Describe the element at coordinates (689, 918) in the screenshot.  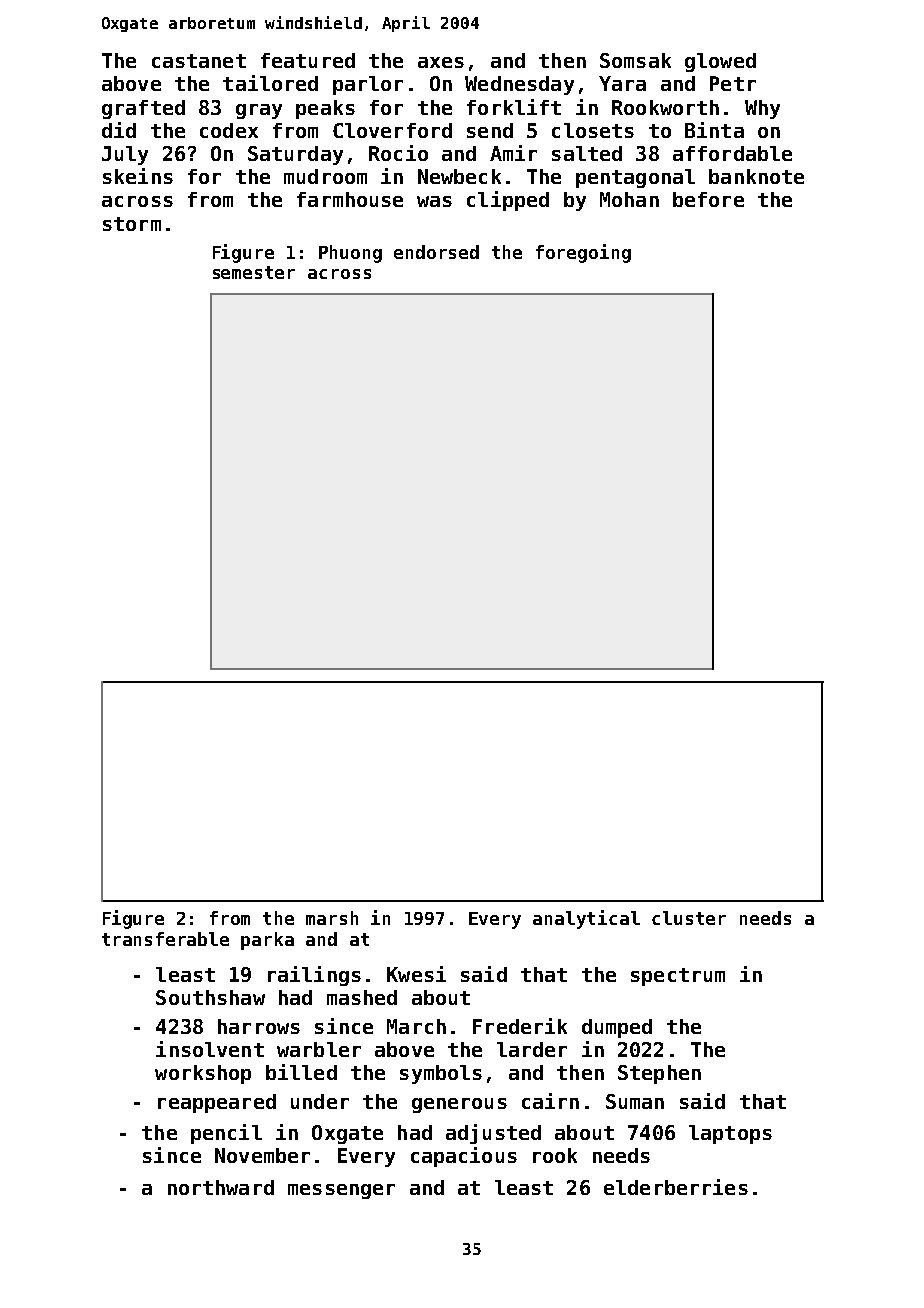
I see `cluster` at that location.
